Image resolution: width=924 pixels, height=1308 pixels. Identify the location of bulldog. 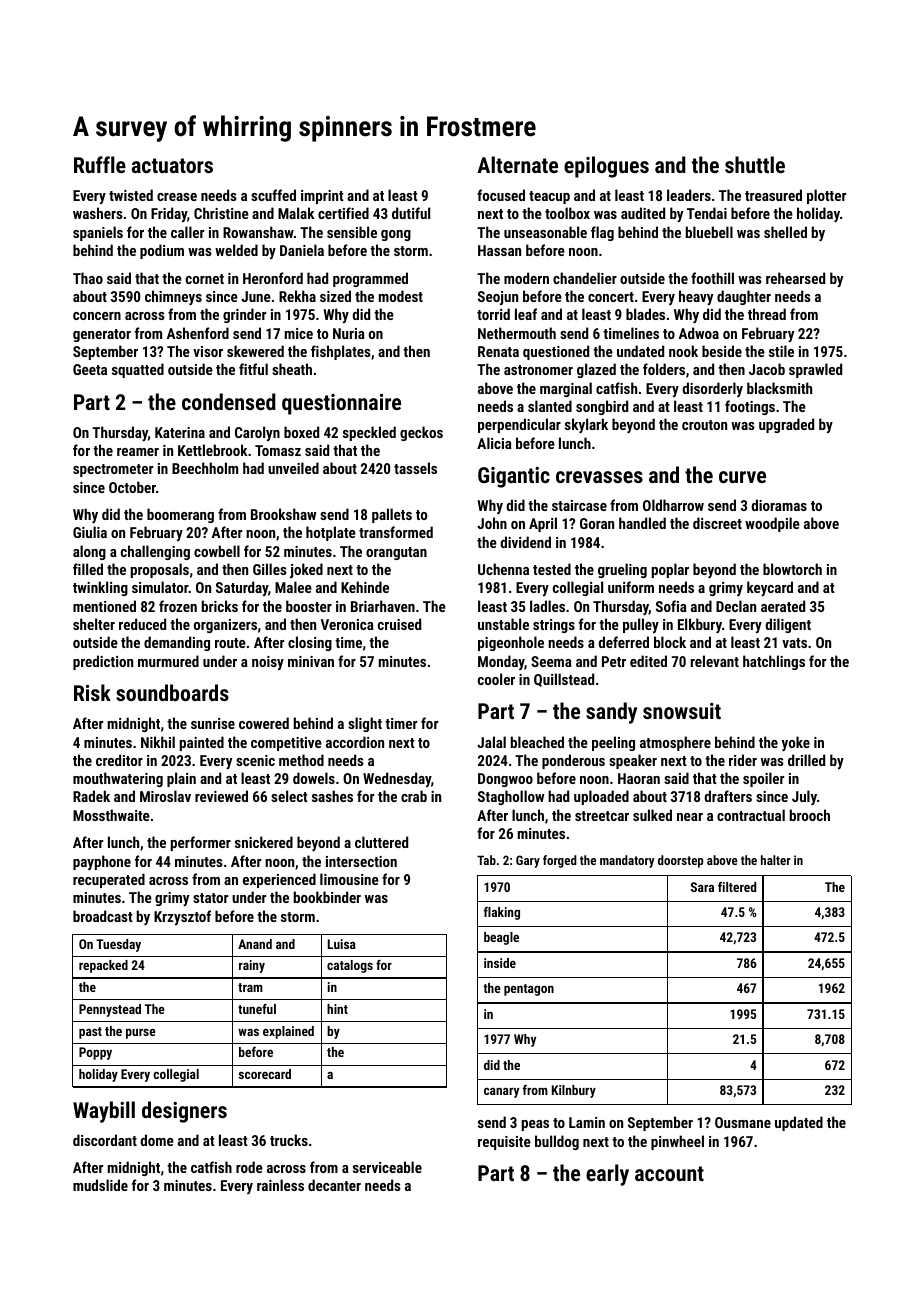
(557, 1142).
